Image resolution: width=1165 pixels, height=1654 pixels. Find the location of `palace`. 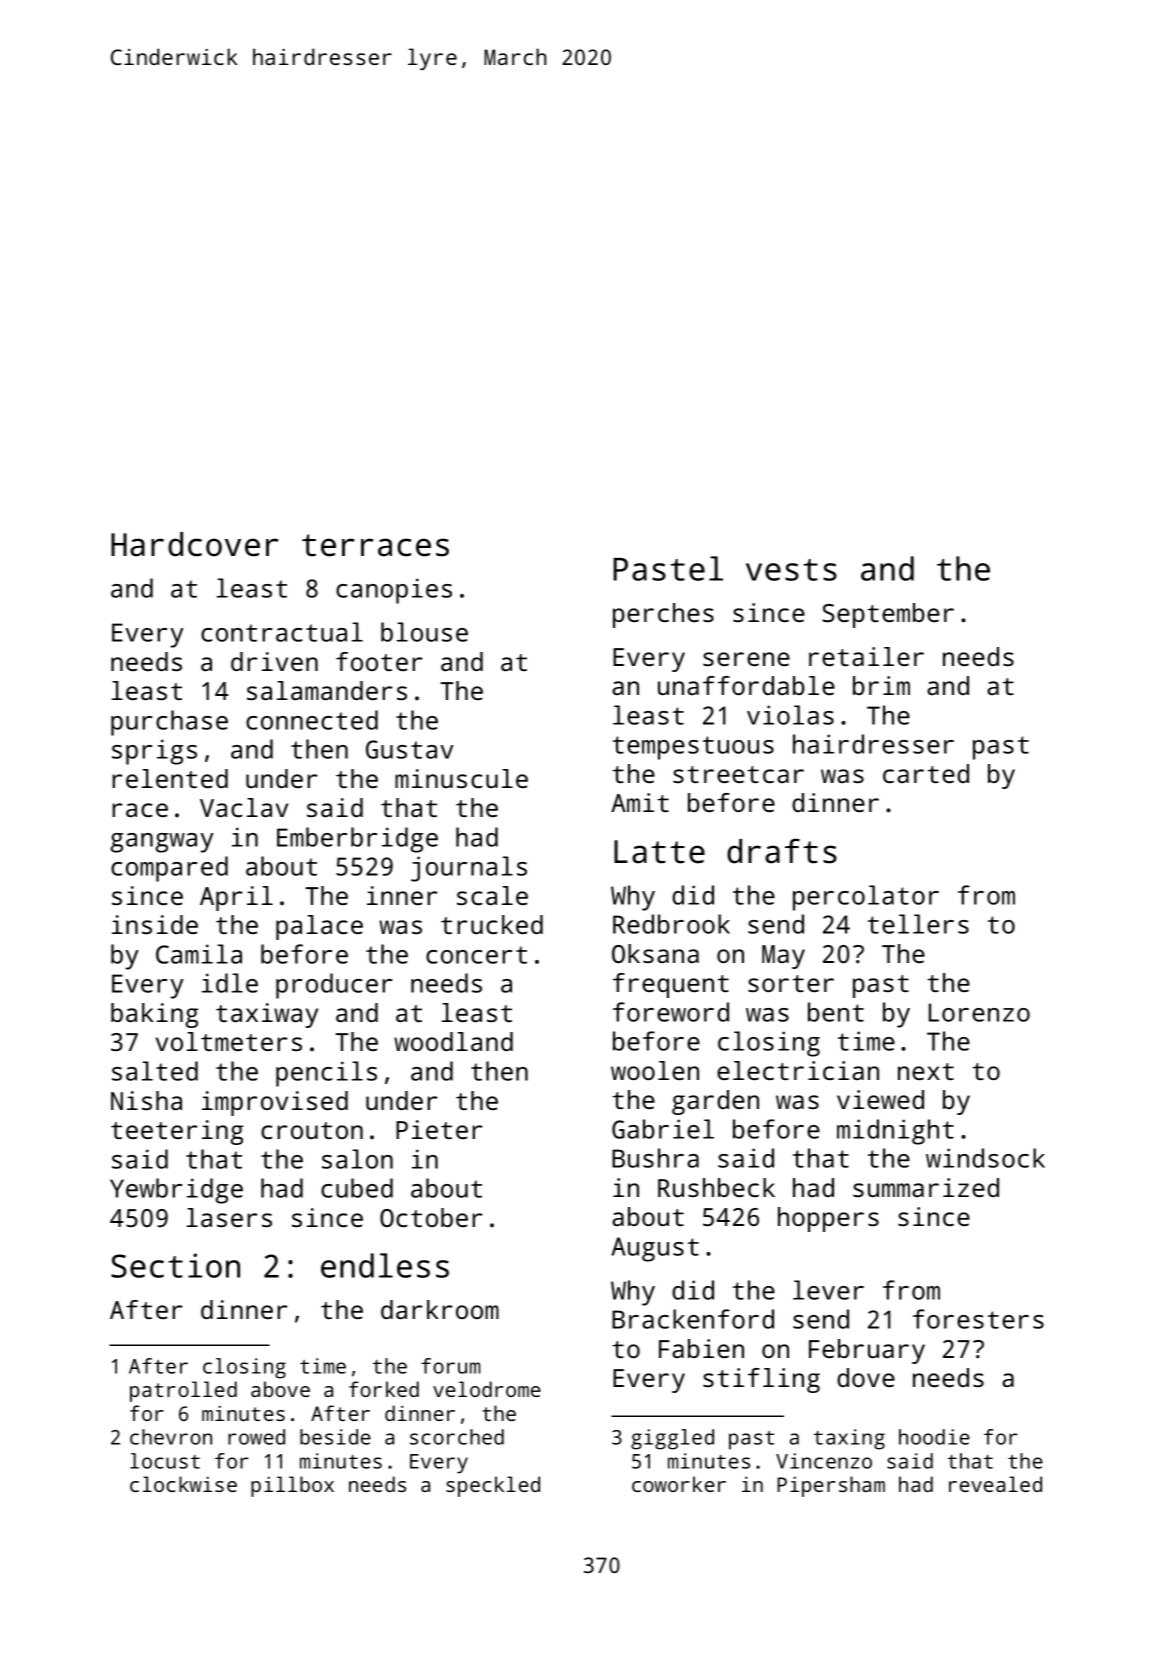

palace is located at coordinates (319, 927).
